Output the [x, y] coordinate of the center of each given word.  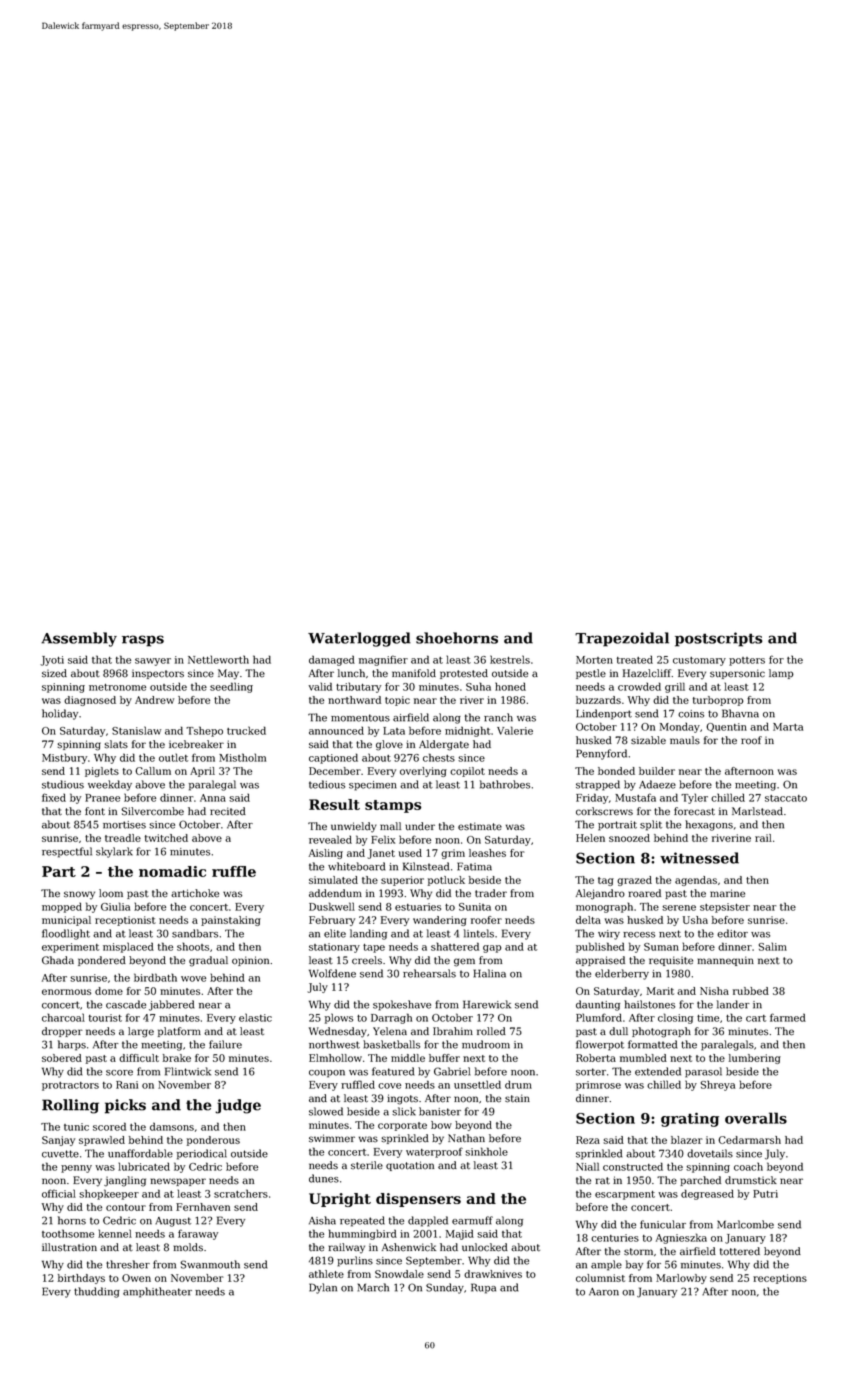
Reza [588, 1140]
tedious [327, 784]
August [173, 1222]
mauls [685, 740]
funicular [663, 1224]
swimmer [332, 1138]
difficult [139, 1058]
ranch [498, 717]
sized [54, 673]
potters [747, 661]
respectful [67, 852]
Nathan [466, 1138]
